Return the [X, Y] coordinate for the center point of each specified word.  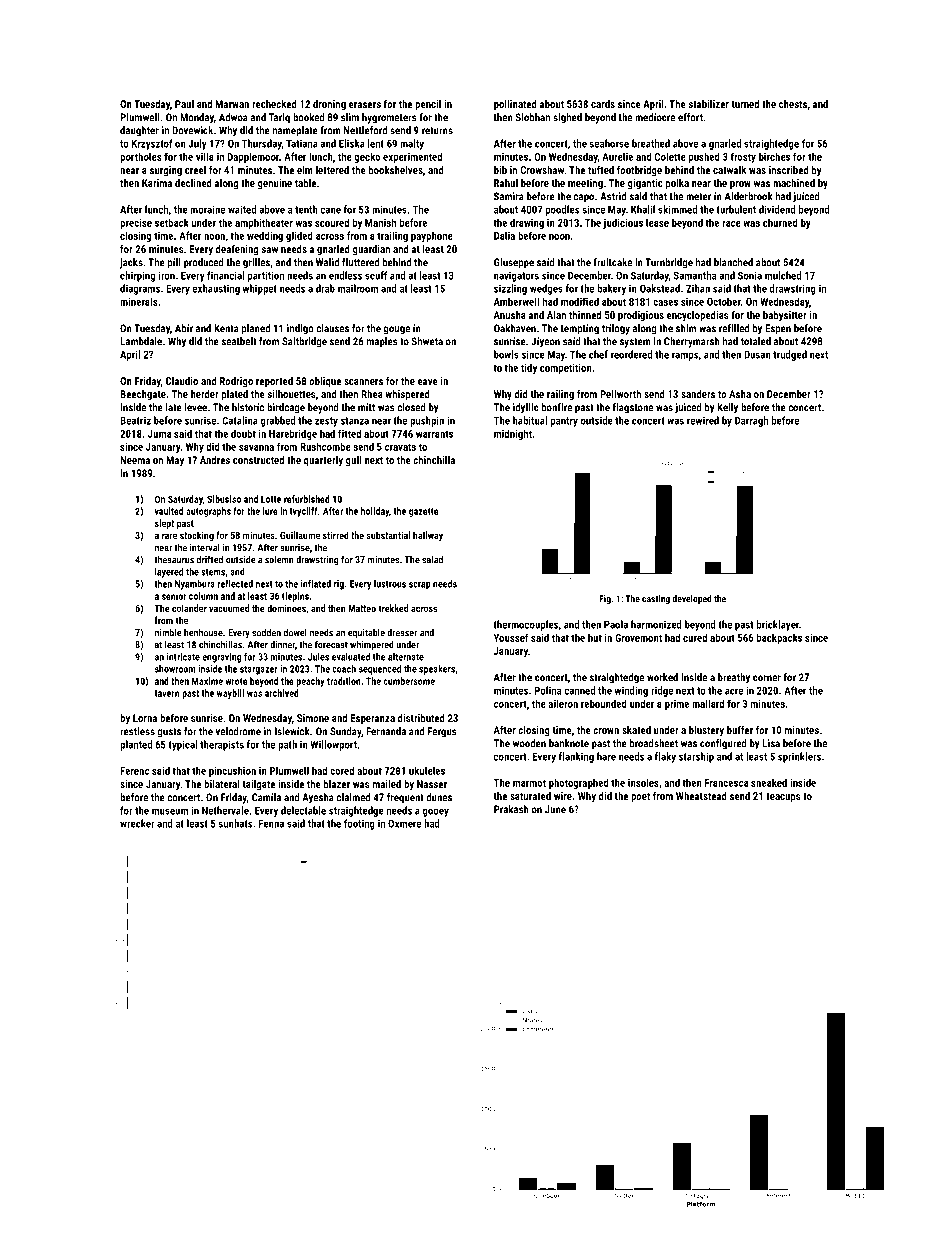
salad [432, 559]
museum [170, 811]
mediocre [655, 117]
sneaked [769, 782]
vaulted [169, 511]
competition [566, 369]
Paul [184, 104]
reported [274, 382]
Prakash [511, 809]
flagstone [633, 408]
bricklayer [778, 625]
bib [500, 170]
